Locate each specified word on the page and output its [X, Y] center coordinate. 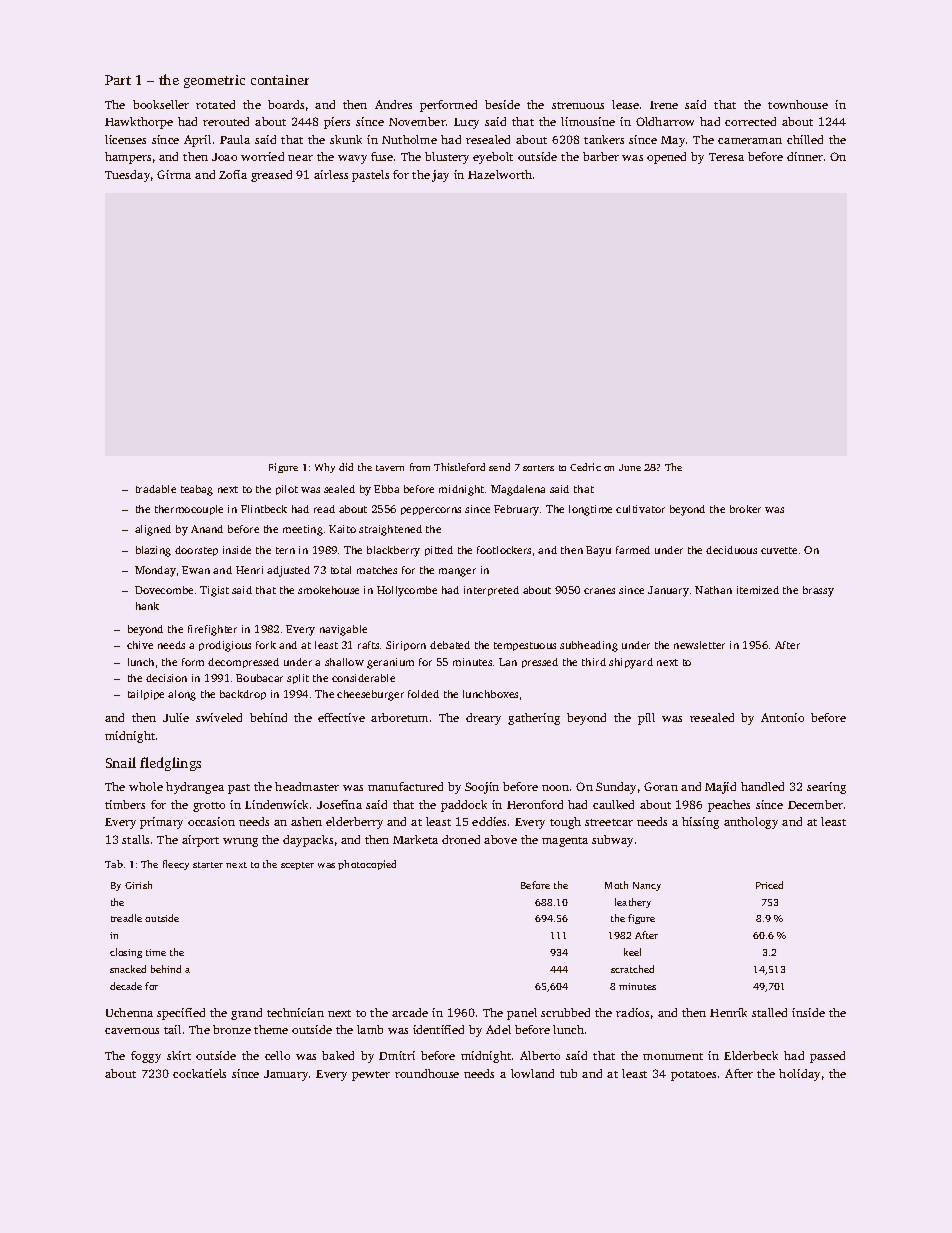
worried [262, 156]
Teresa [726, 157]
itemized [758, 590]
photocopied [367, 865]
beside [502, 104]
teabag [197, 490]
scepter [297, 866]
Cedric [585, 467]
